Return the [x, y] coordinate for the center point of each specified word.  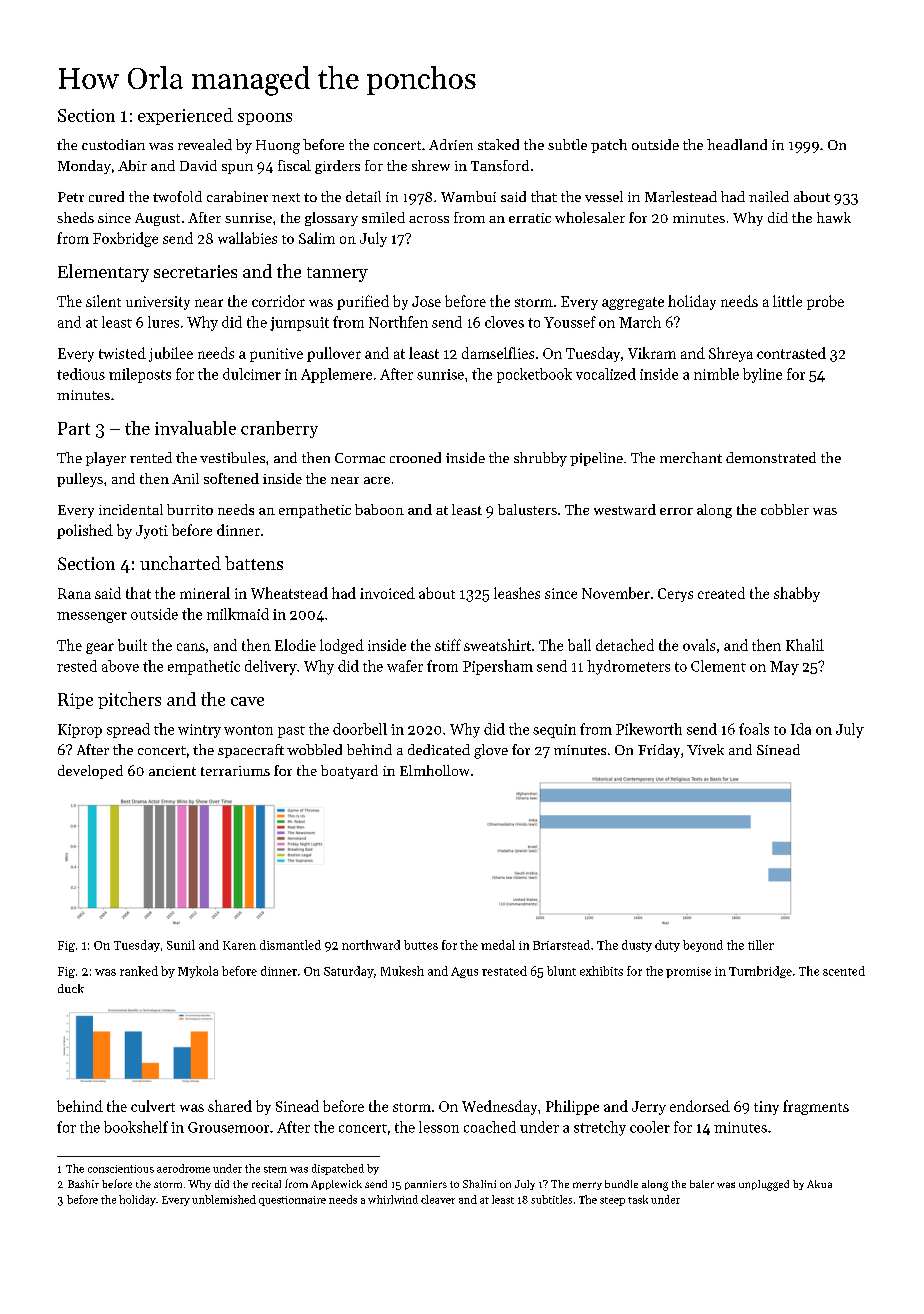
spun [237, 169]
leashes [517, 593]
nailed [769, 196]
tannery [337, 274]
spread [128, 730]
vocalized [606, 374]
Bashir [83, 1184]
